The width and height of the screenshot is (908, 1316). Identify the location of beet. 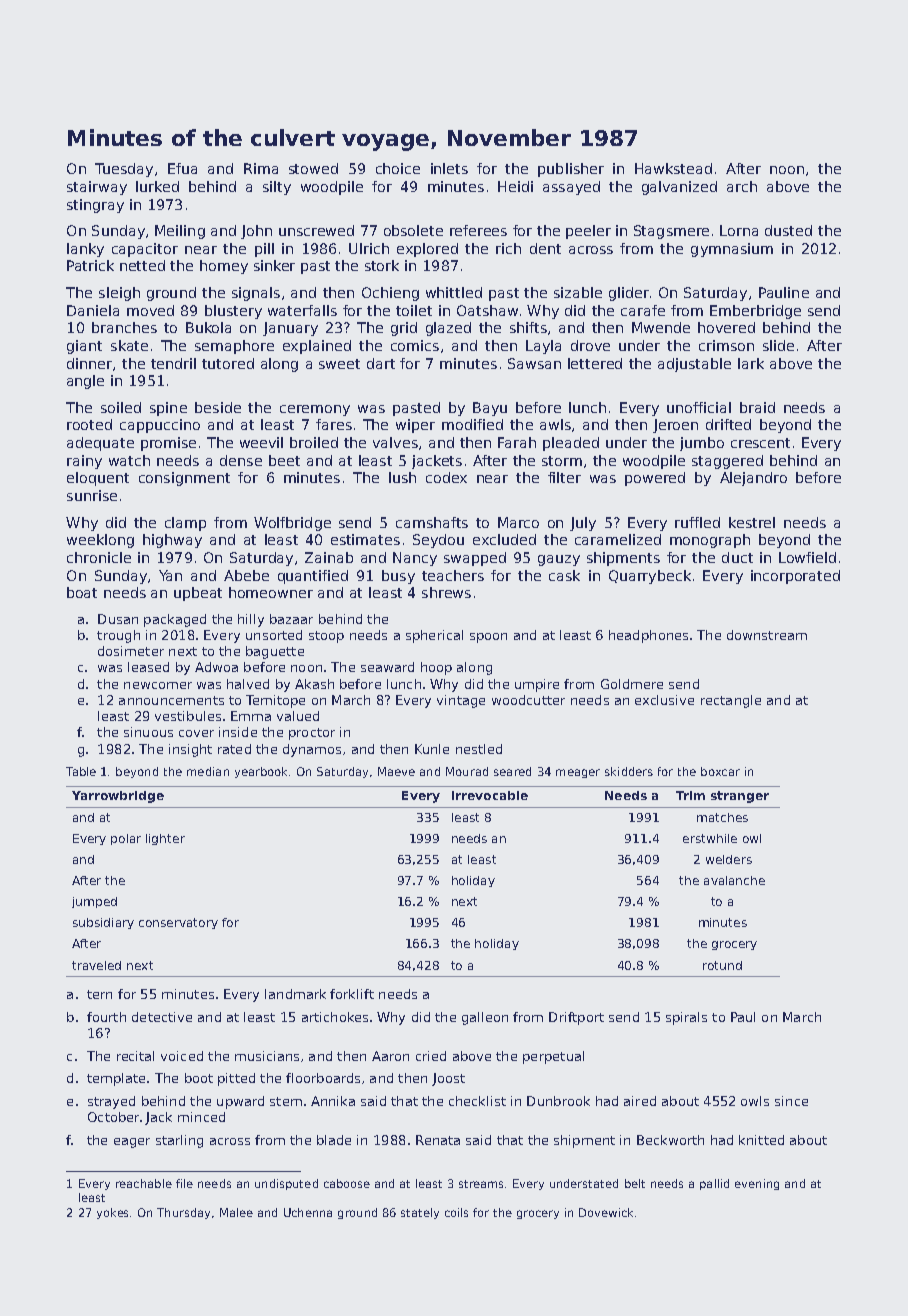
(284, 460).
